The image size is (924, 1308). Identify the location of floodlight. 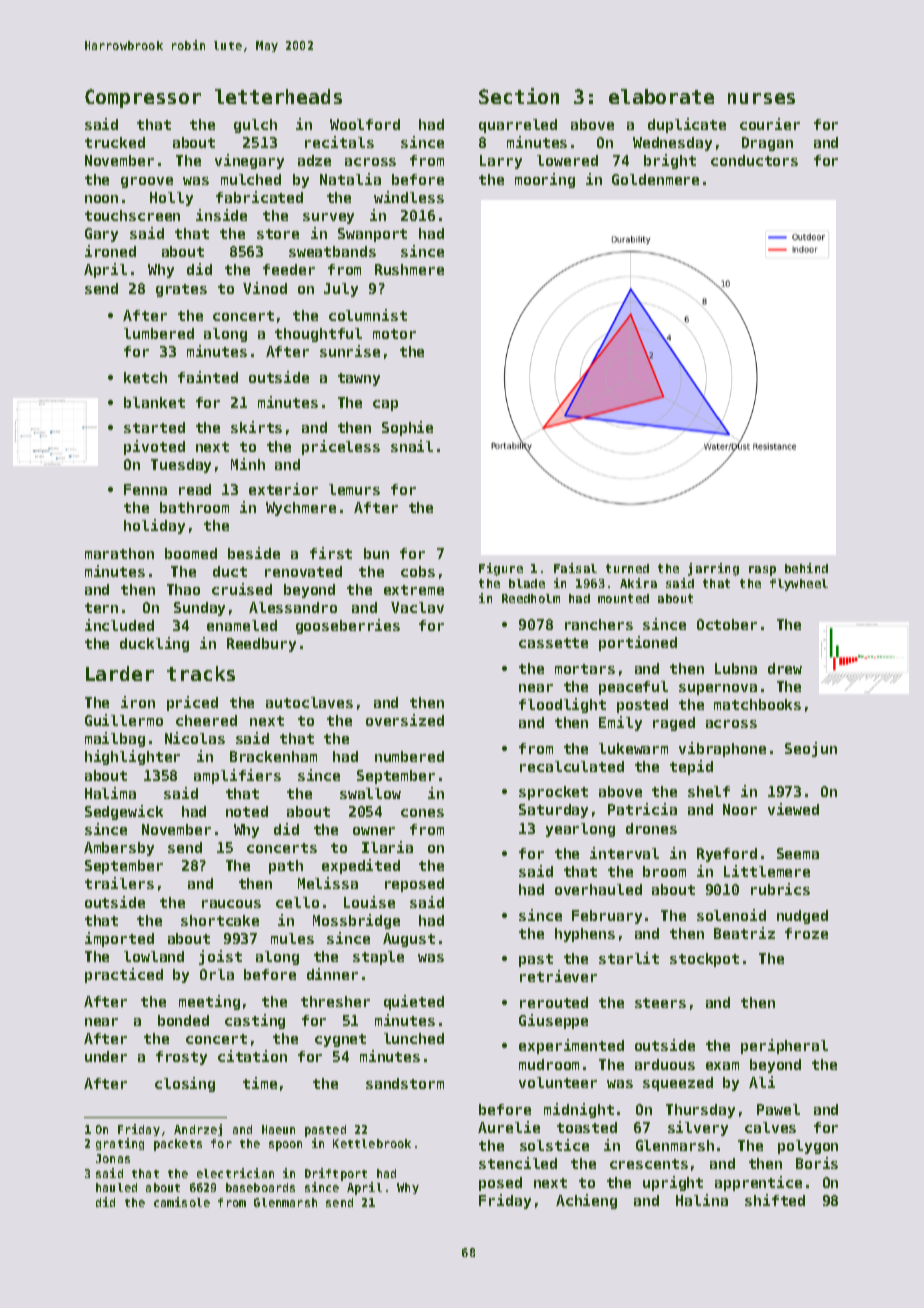
(562, 705).
